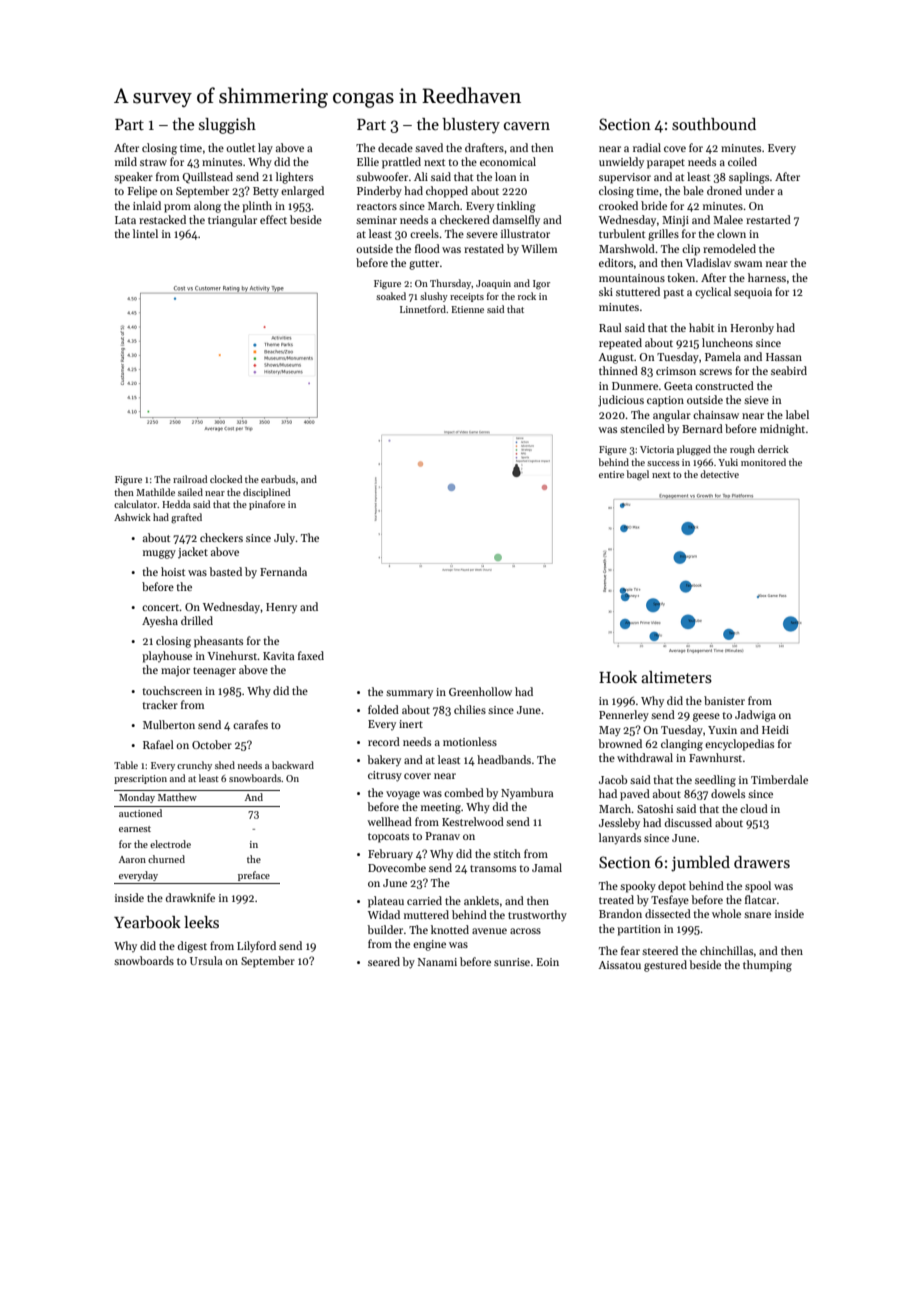  Describe the element at coordinates (512, 962) in the screenshot. I see `sunrise` at that location.
